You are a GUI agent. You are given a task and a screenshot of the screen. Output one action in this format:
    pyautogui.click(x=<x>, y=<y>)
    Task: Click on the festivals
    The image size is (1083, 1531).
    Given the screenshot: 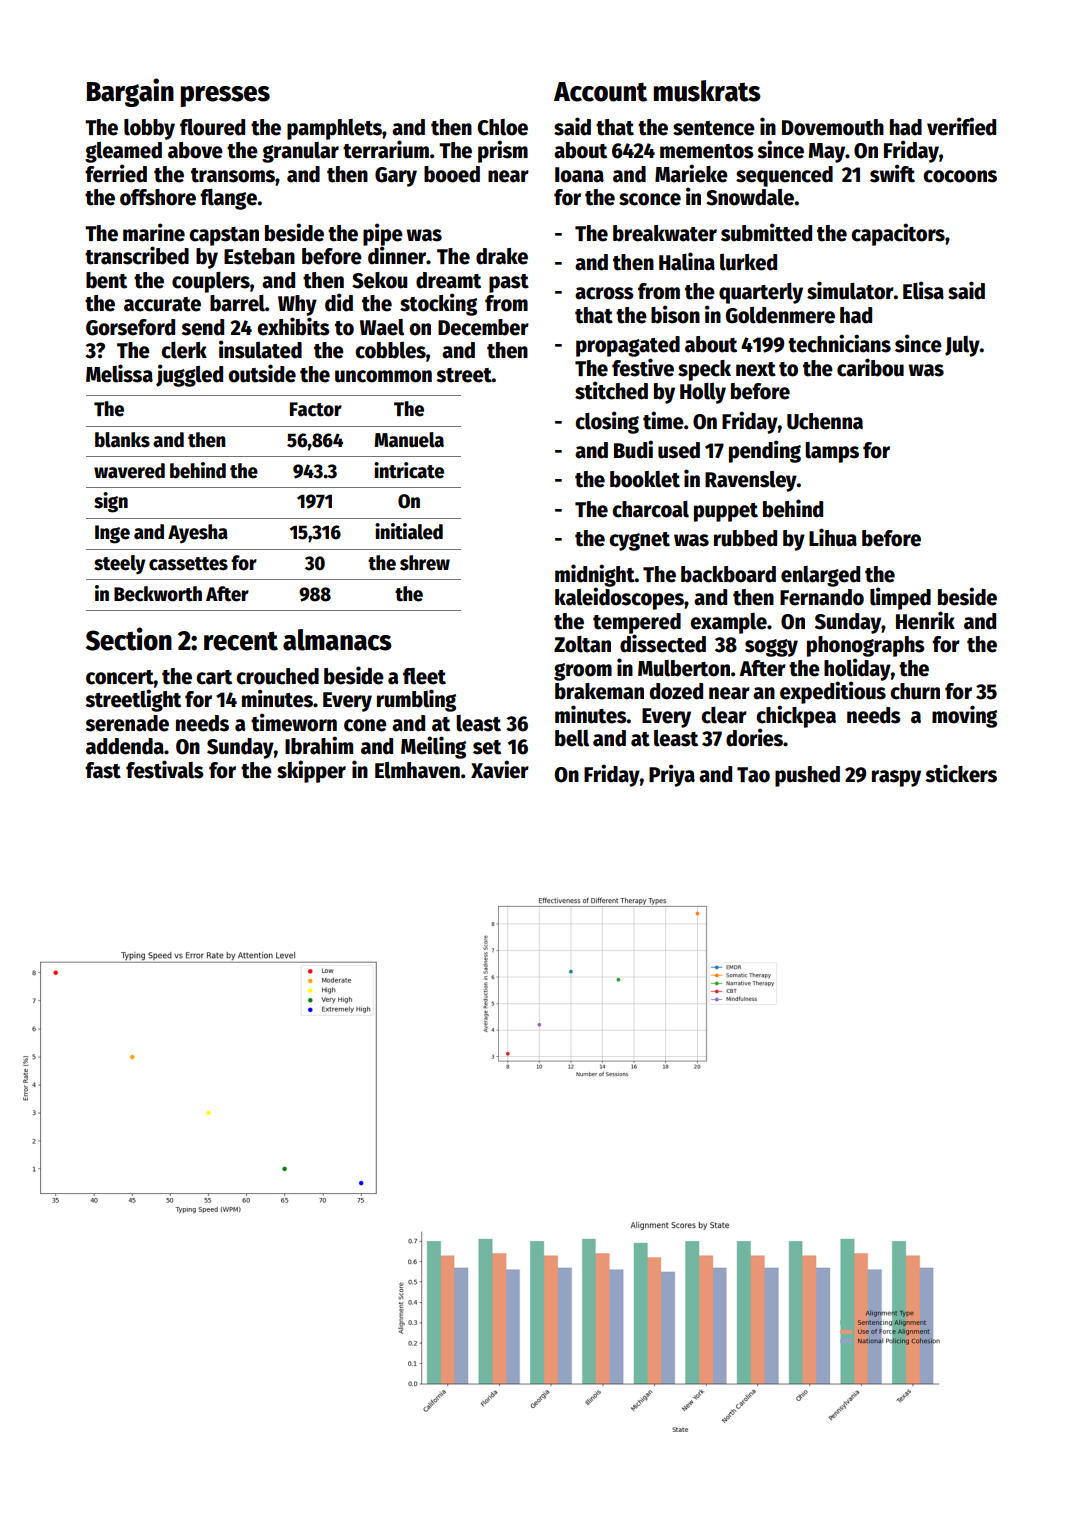 What is the action you would take?
    pyautogui.click(x=165, y=769)
